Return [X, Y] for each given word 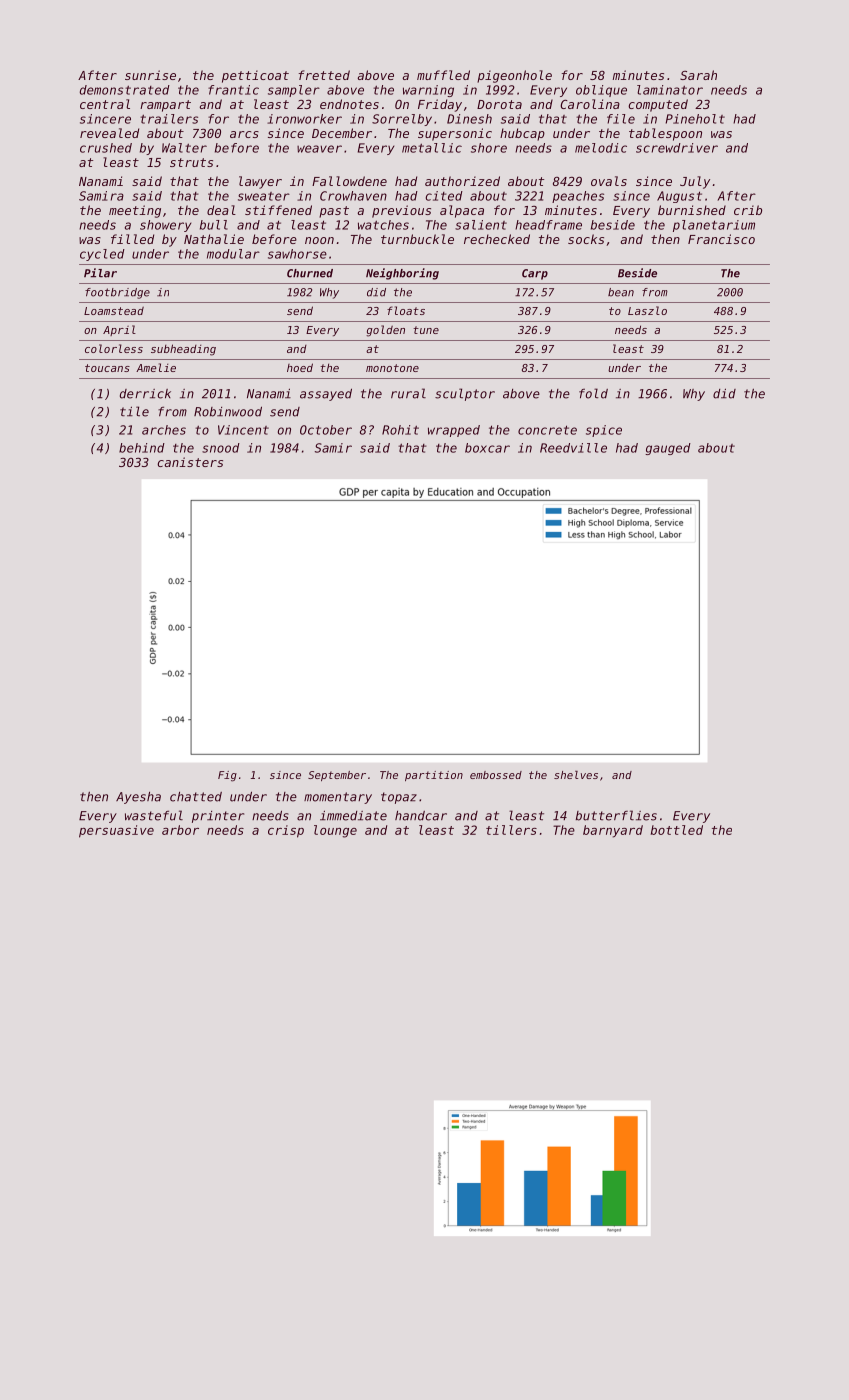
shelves [576, 775]
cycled [102, 255]
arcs [244, 134]
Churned [310, 273]
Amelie [156, 367]
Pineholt [695, 119]
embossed [496, 775]
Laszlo [647, 310]
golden [385, 331]
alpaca [462, 211]
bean [621, 292]
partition [434, 776]
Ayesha [138, 798]
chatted [196, 797]
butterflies [616, 815]
